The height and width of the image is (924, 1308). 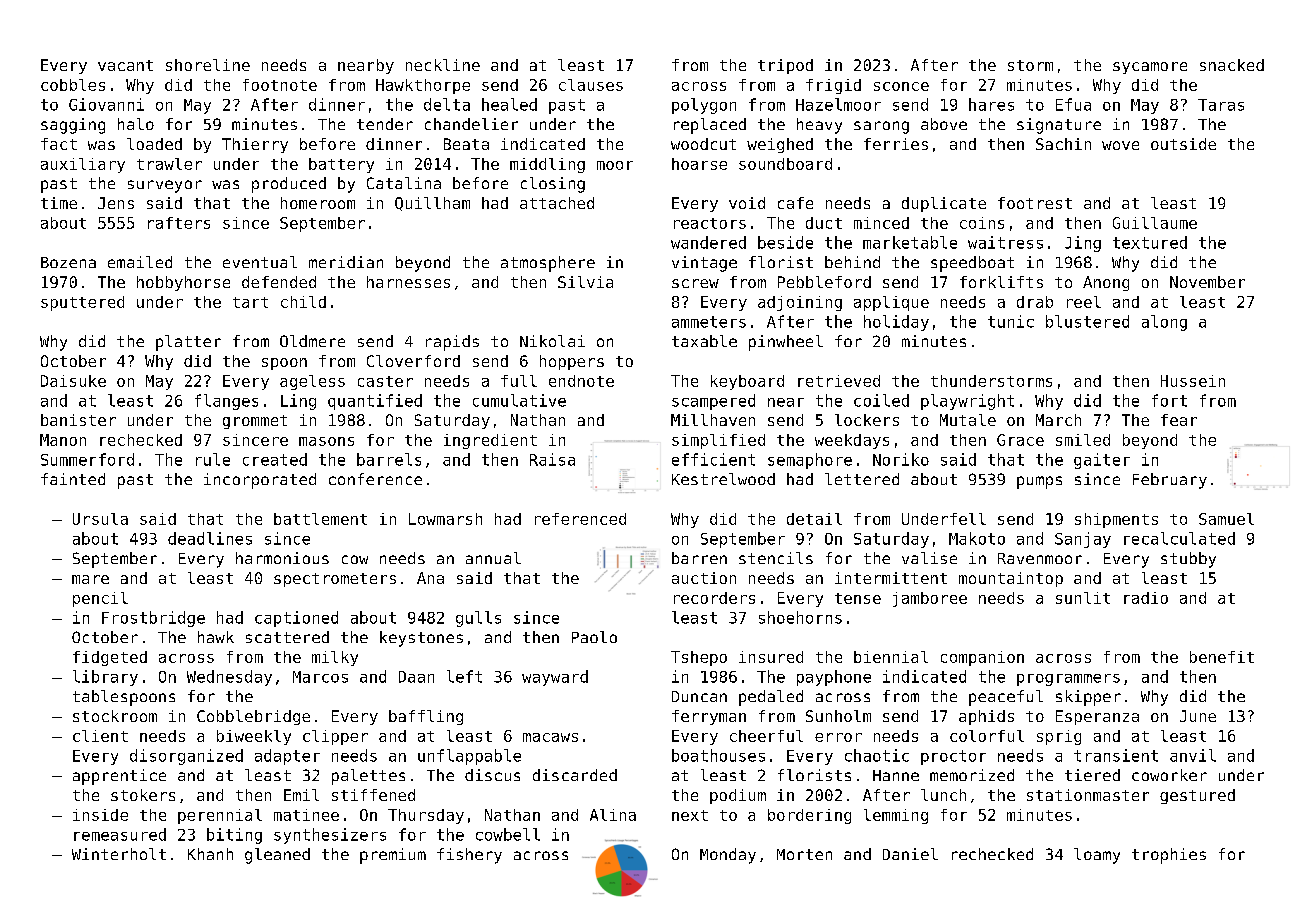 I want to click on Sanjay, so click(x=1083, y=540).
